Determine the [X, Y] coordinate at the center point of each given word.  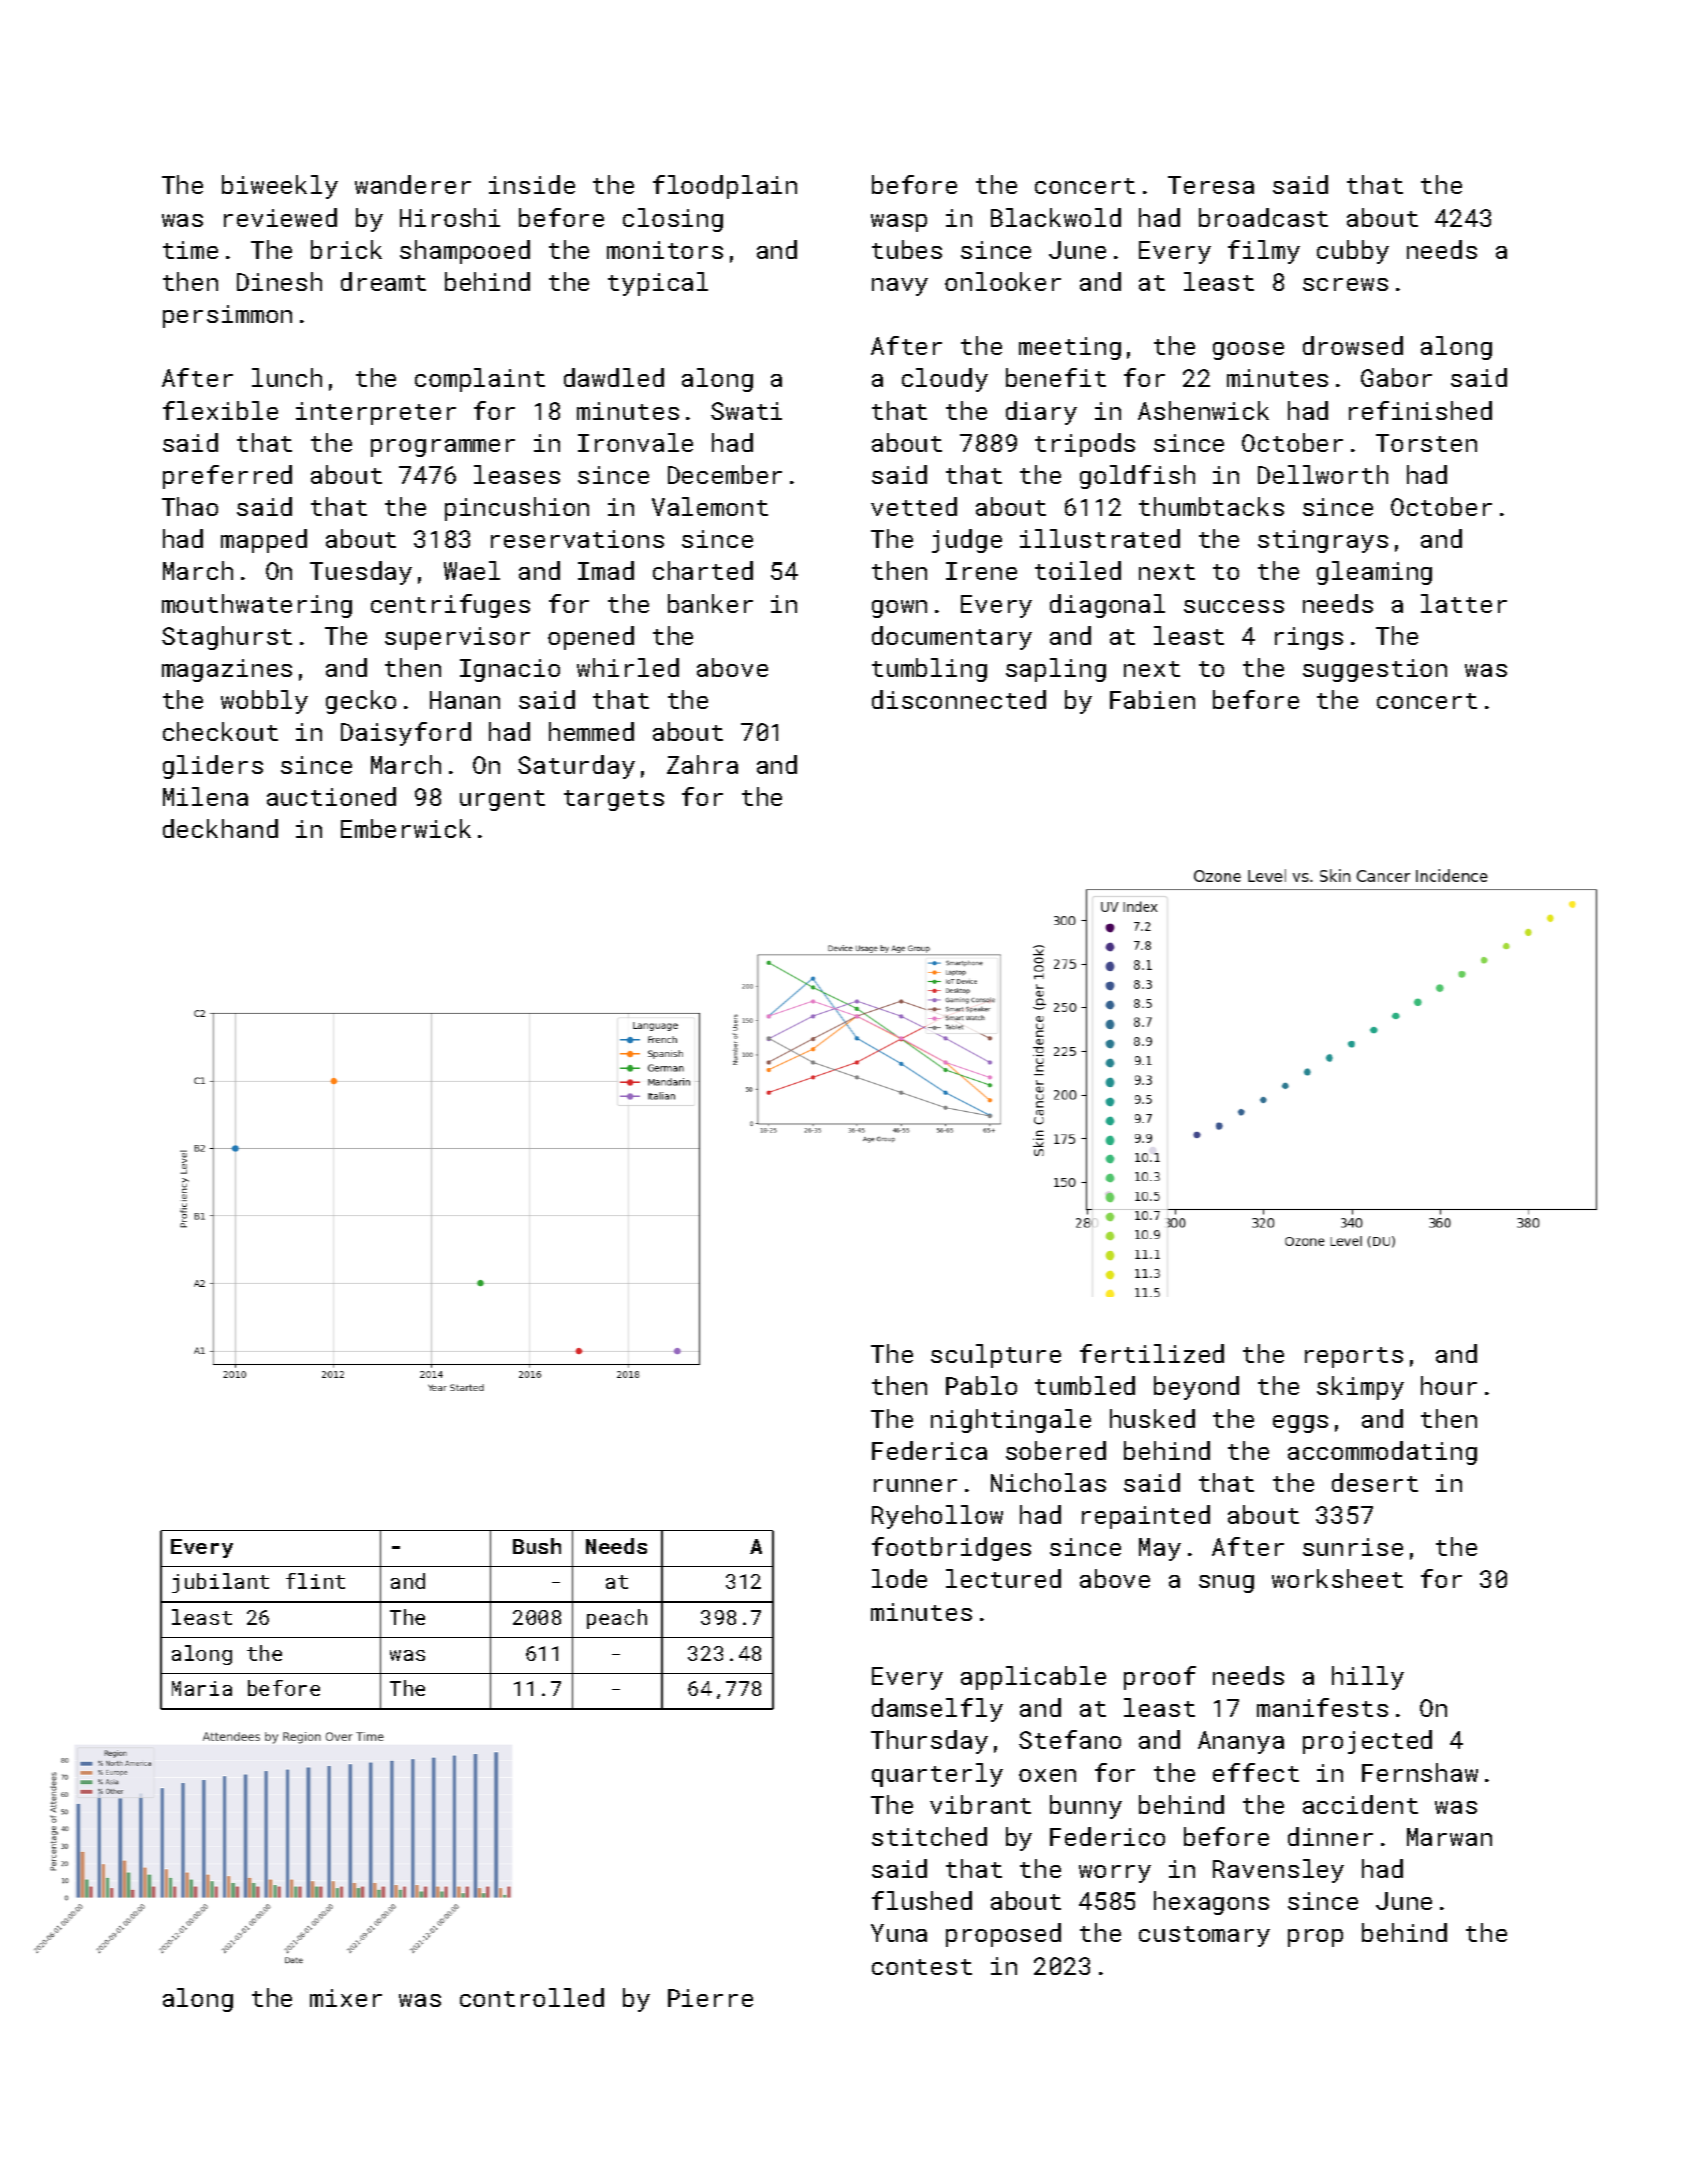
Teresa [1211, 185]
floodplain [725, 187]
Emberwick [406, 828]
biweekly [280, 187]
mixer [346, 1998]
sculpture [996, 1356]
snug [1226, 1584]
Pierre [710, 1998]
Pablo [981, 1385]
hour [1449, 1385]
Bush [537, 1546]
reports [1354, 1357]
